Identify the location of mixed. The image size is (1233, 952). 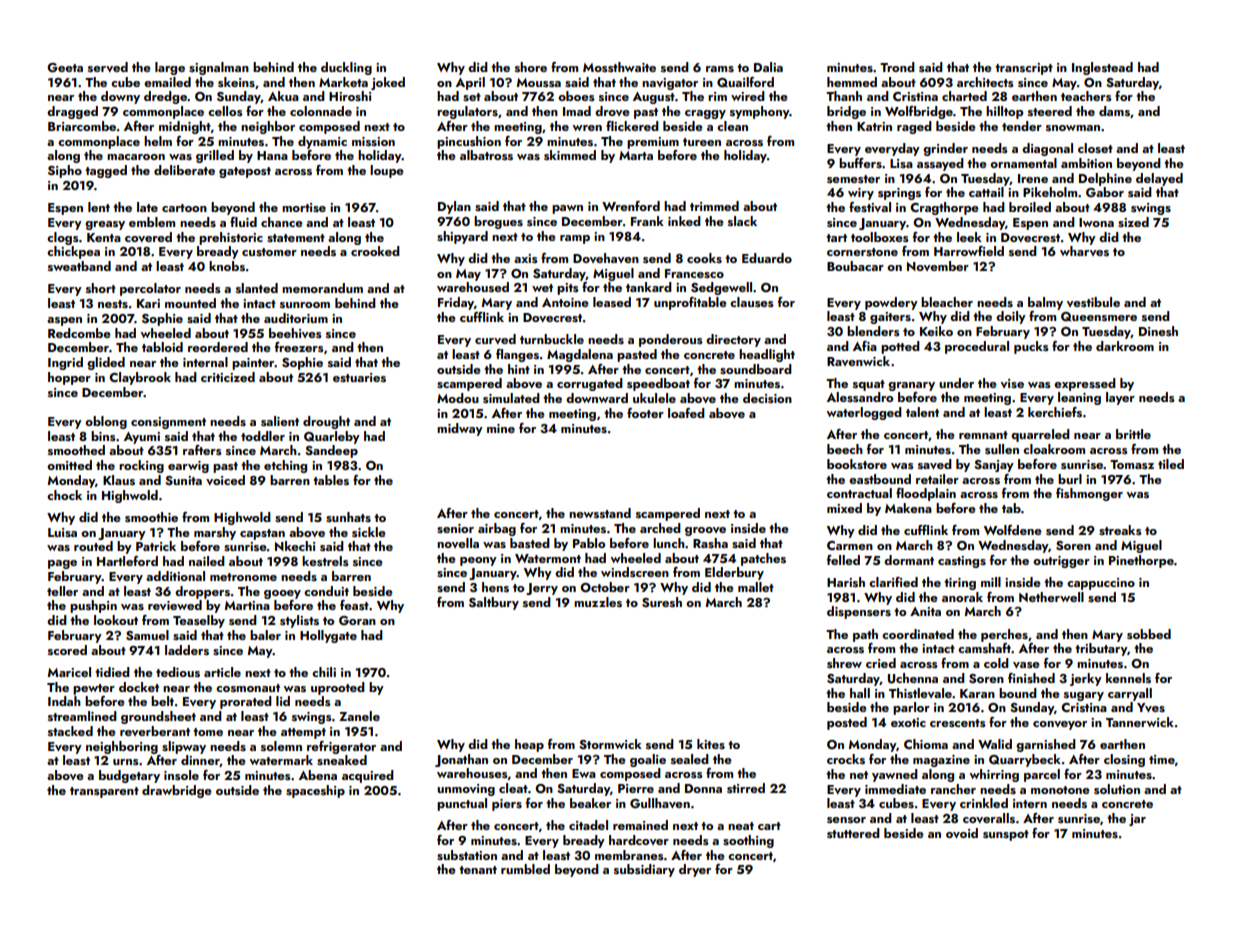
(844, 508).
